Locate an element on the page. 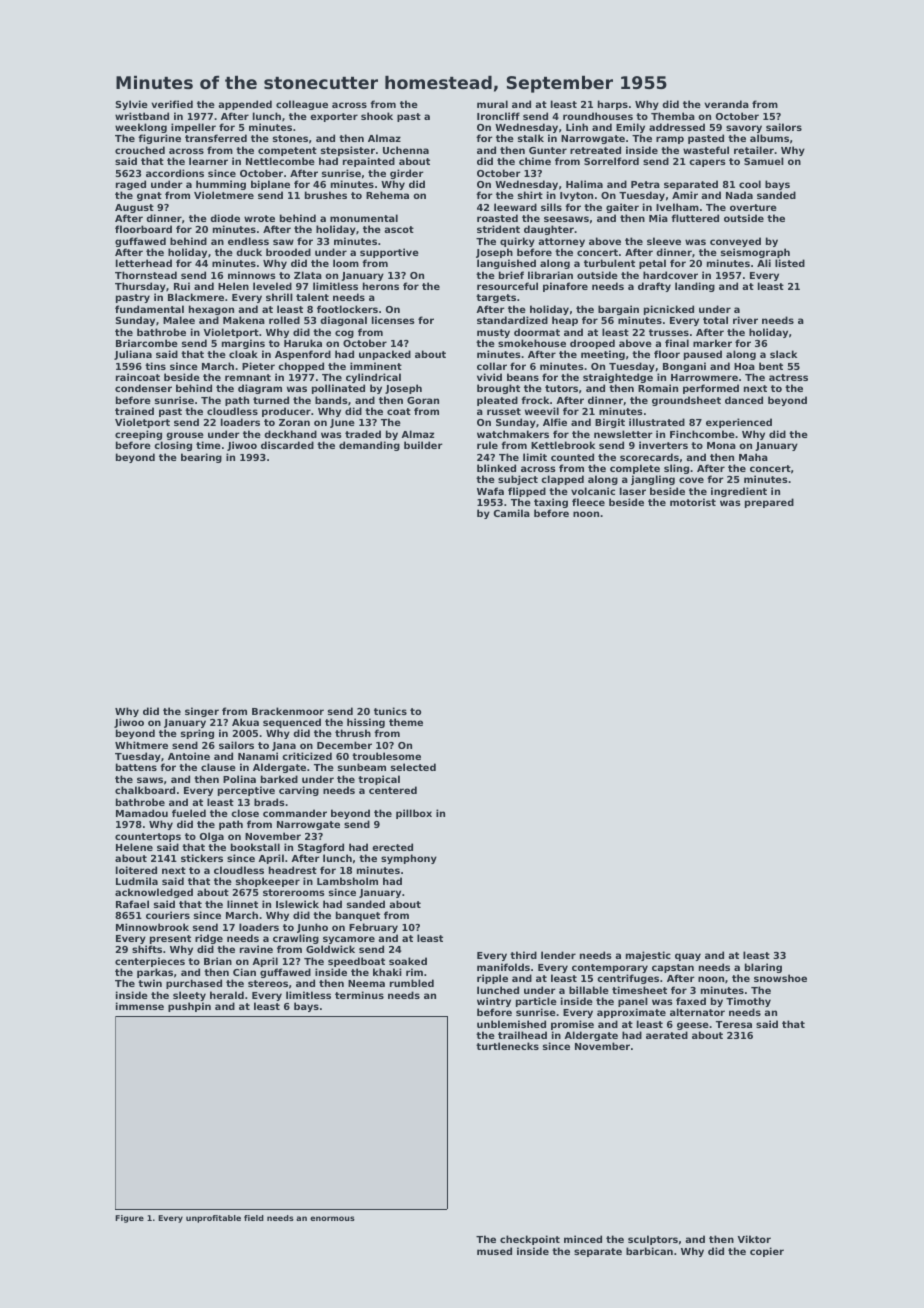  blaring is located at coordinates (763, 968).
